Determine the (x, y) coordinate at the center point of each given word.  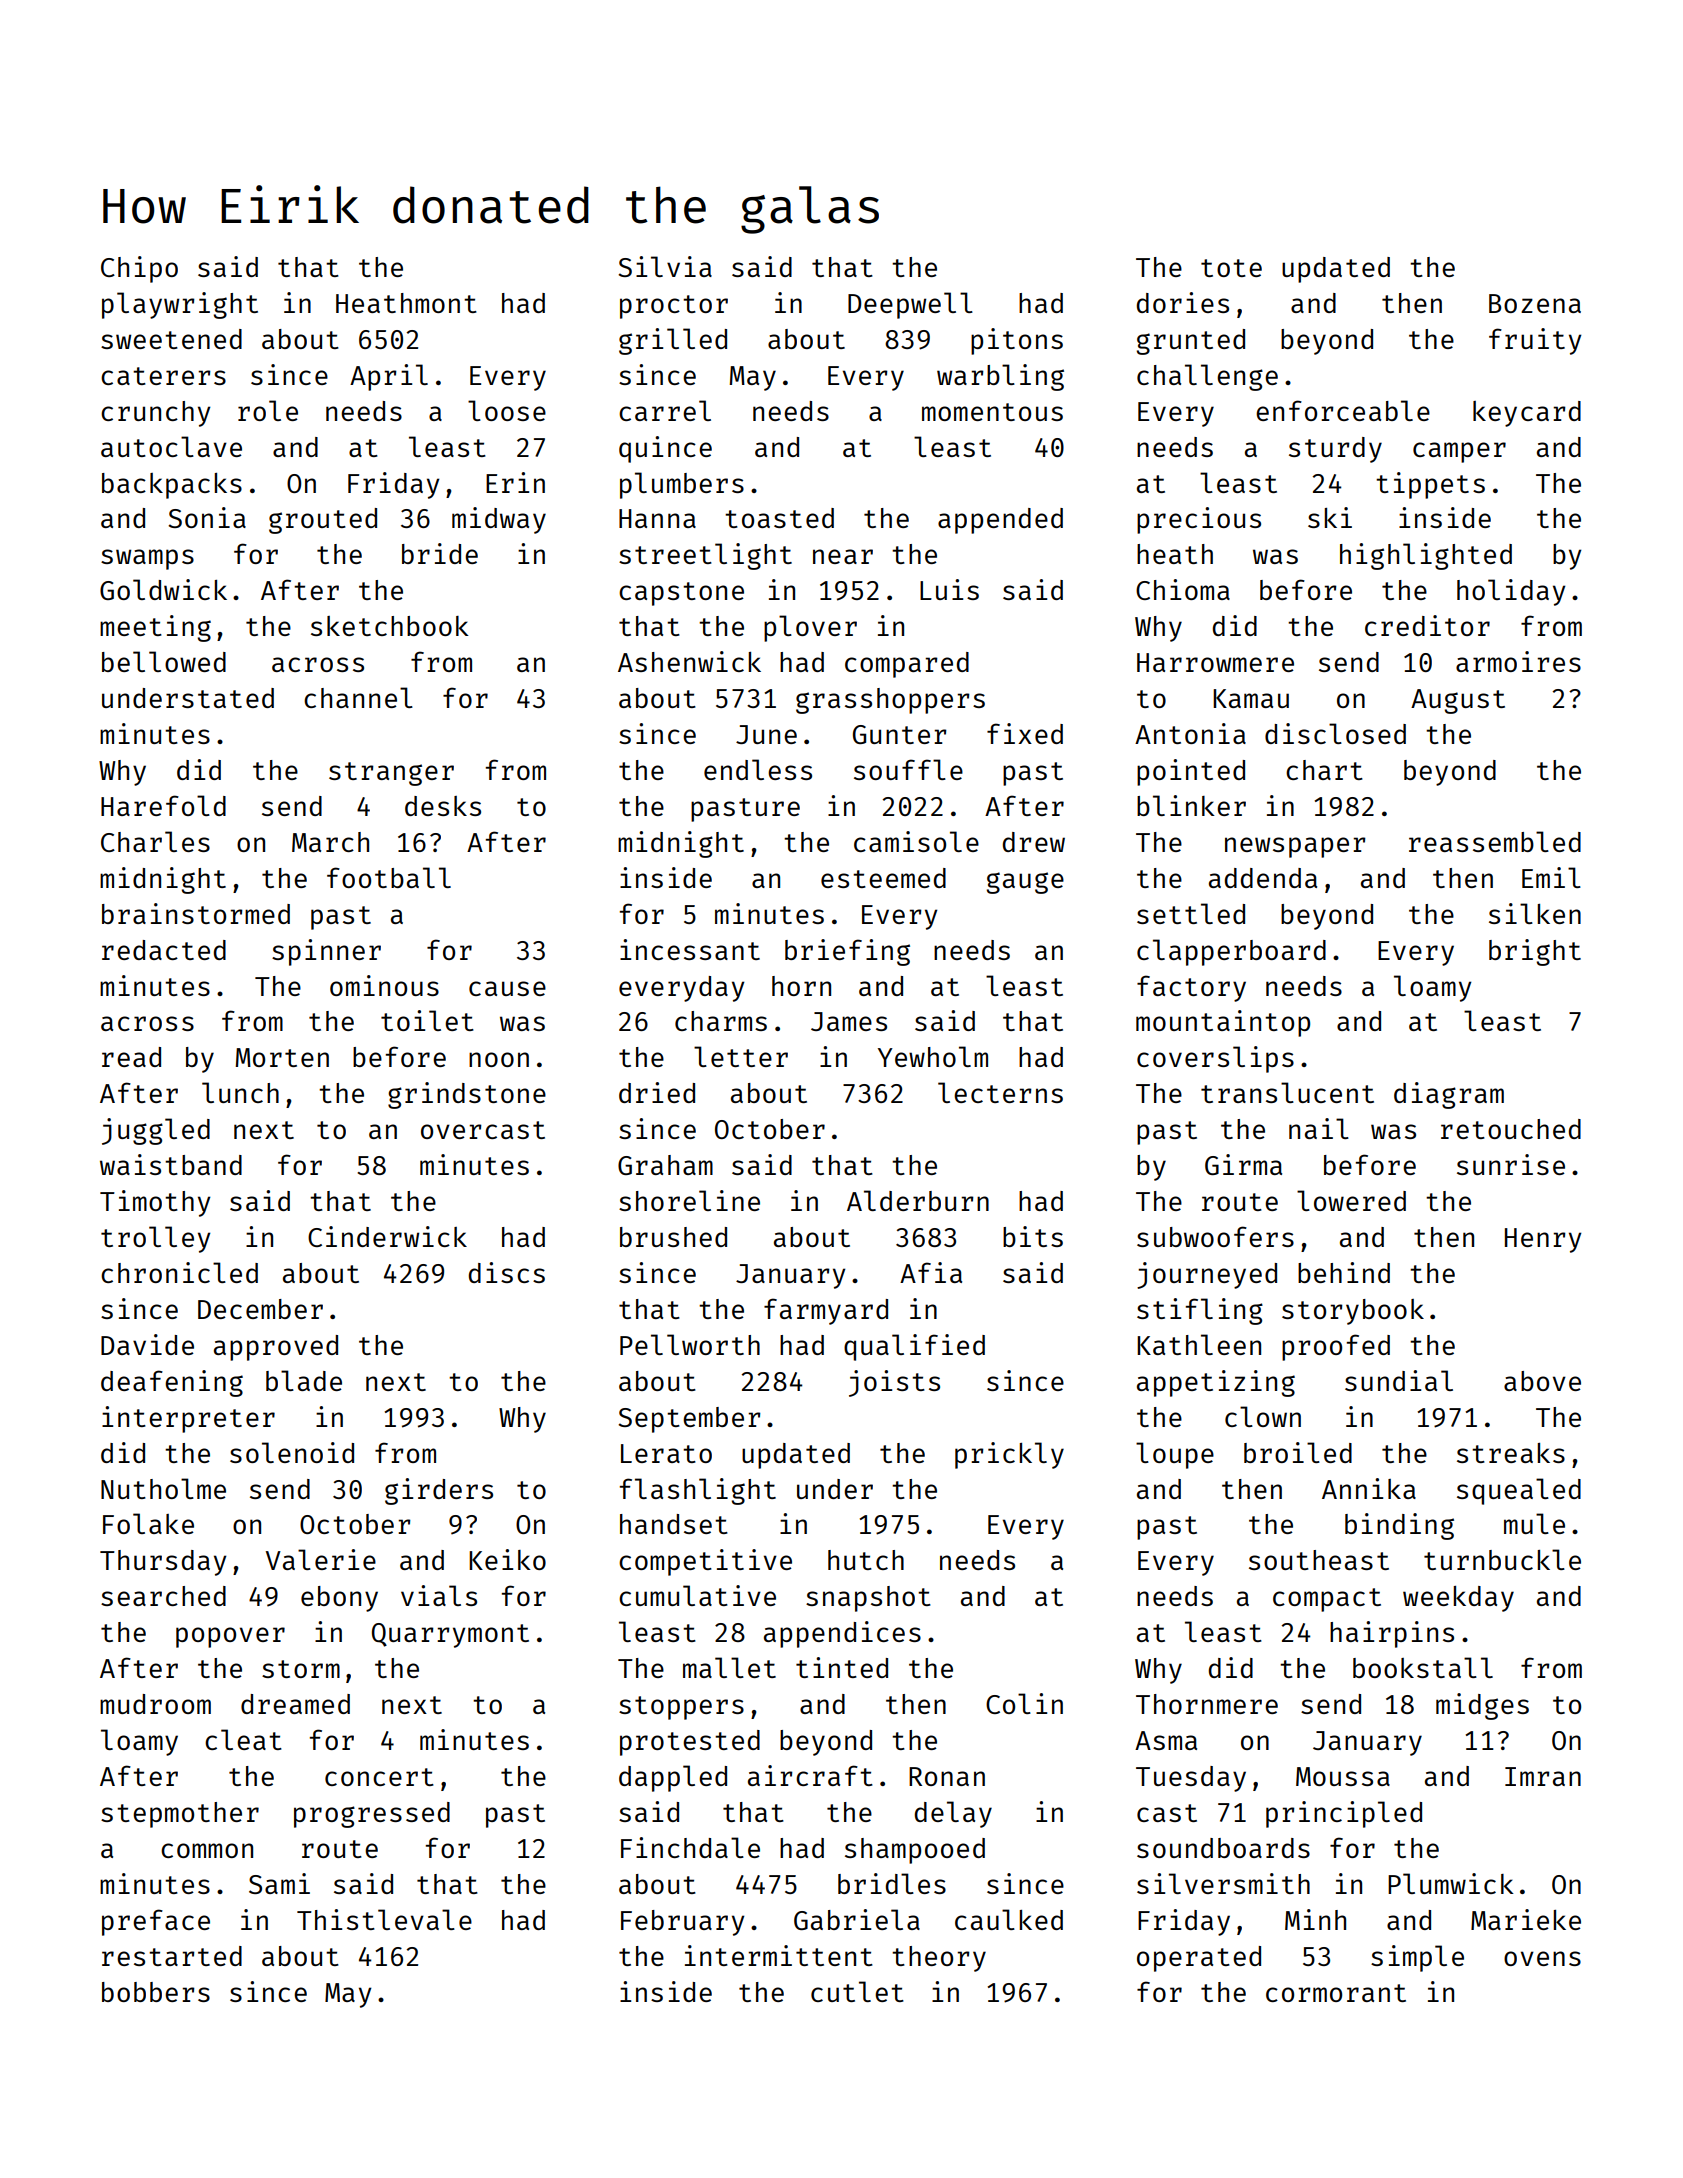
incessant (690, 949)
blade (304, 1380)
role (268, 410)
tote (1231, 268)
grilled (673, 341)
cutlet (857, 1991)
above (1542, 1381)
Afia (931, 1272)
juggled (156, 1131)
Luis (949, 589)
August (1458, 701)
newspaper (1295, 847)
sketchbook (390, 626)
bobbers (156, 1992)
